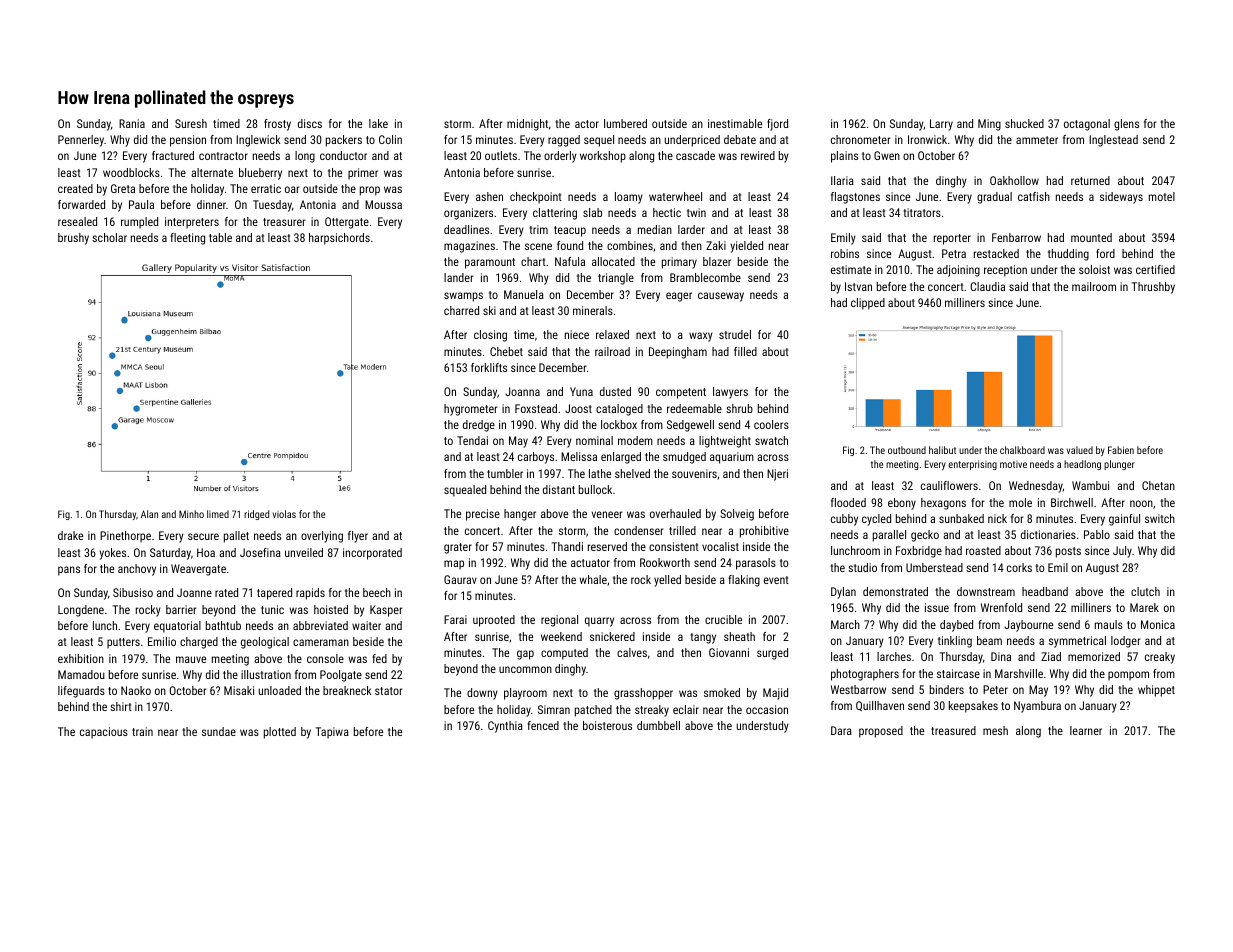  What do you see at coordinates (1141, 503) in the screenshot?
I see `noon` at bounding box center [1141, 503].
